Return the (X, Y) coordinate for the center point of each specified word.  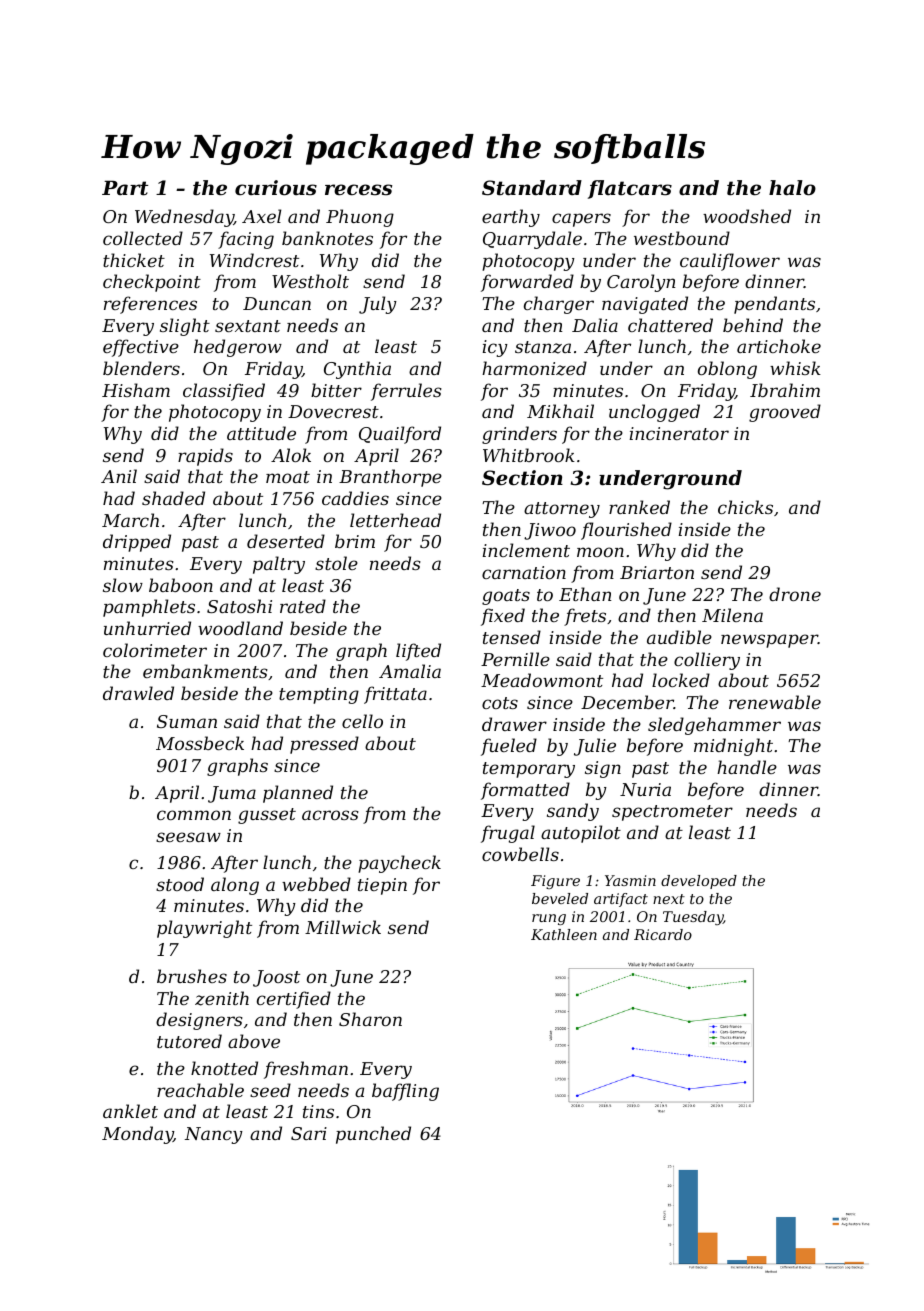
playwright (204, 929)
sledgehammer (714, 726)
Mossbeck (200, 743)
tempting (319, 695)
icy (495, 348)
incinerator (679, 433)
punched (373, 1135)
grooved (785, 413)
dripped (137, 543)
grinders (519, 435)
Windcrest (254, 260)
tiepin (382, 886)
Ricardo (663, 934)
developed (699, 882)
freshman (306, 1070)
